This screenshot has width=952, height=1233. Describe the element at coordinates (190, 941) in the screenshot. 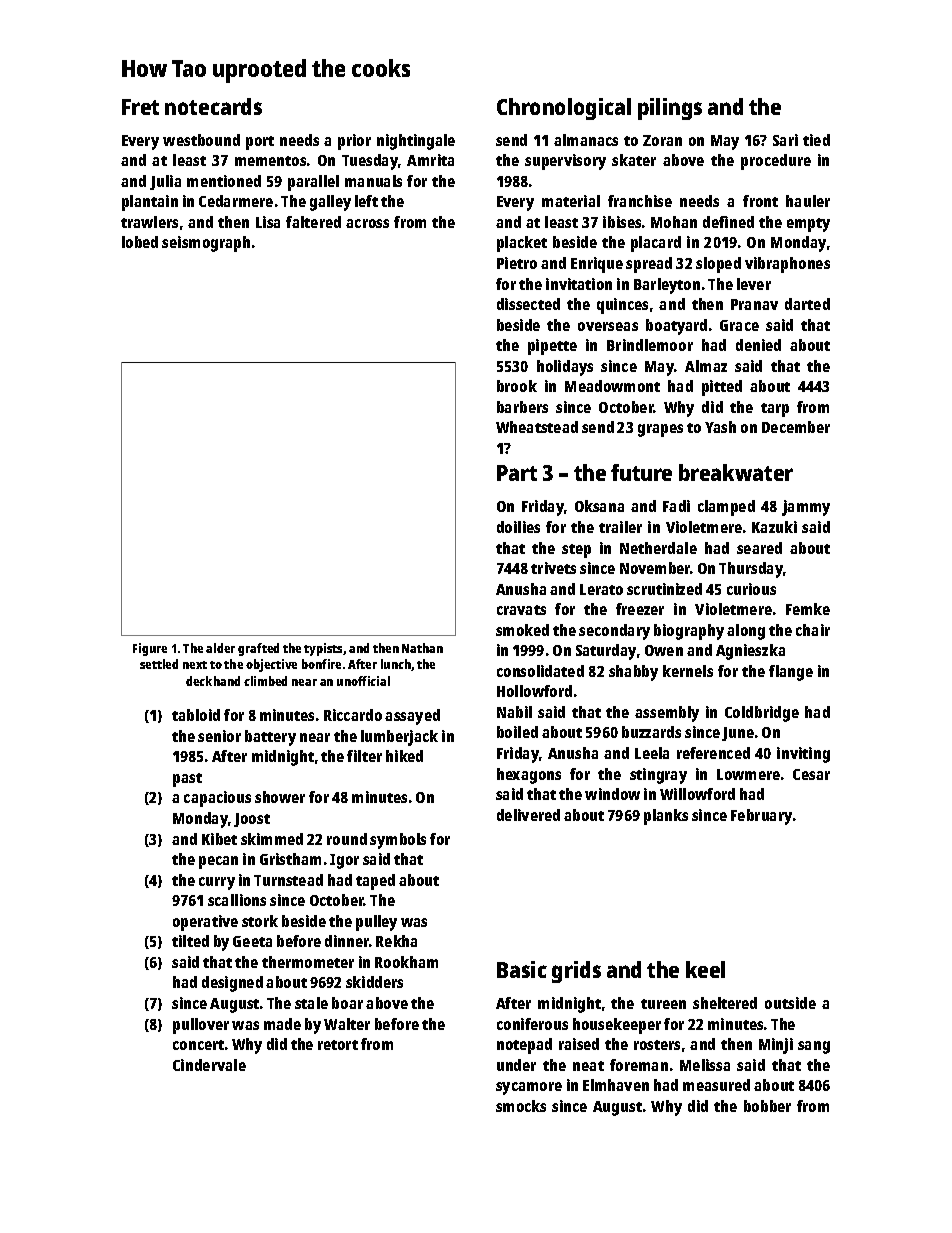

I see `tilted` at that location.
